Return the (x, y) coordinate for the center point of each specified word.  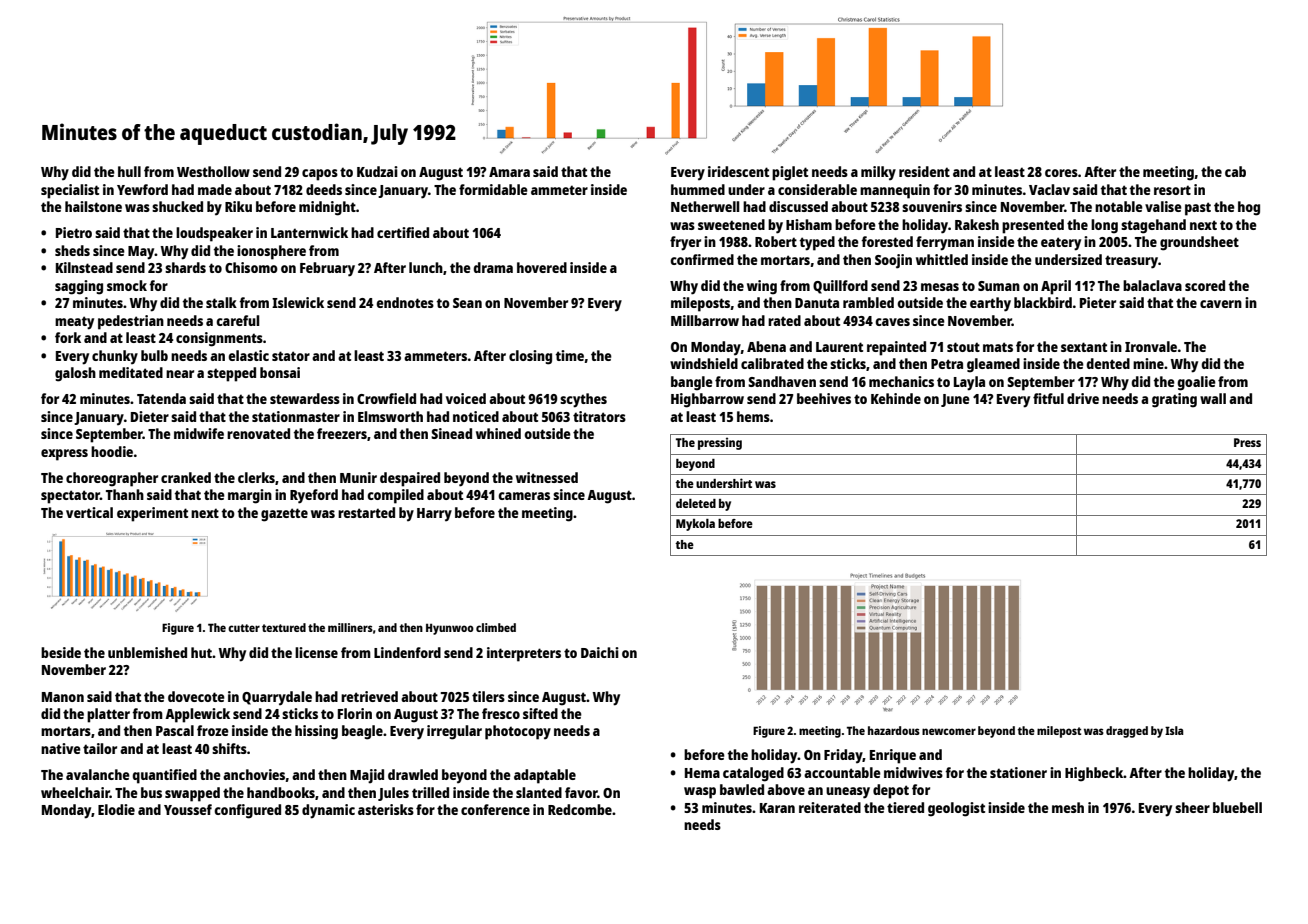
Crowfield (386, 398)
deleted (696, 503)
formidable (493, 189)
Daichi (600, 652)
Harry (434, 515)
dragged (1127, 732)
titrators (599, 416)
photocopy (518, 732)
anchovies (254, 775)
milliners (350, 627)
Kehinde (896, 398)
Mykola (695, 525)
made (215, 189)
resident (924, 171)
